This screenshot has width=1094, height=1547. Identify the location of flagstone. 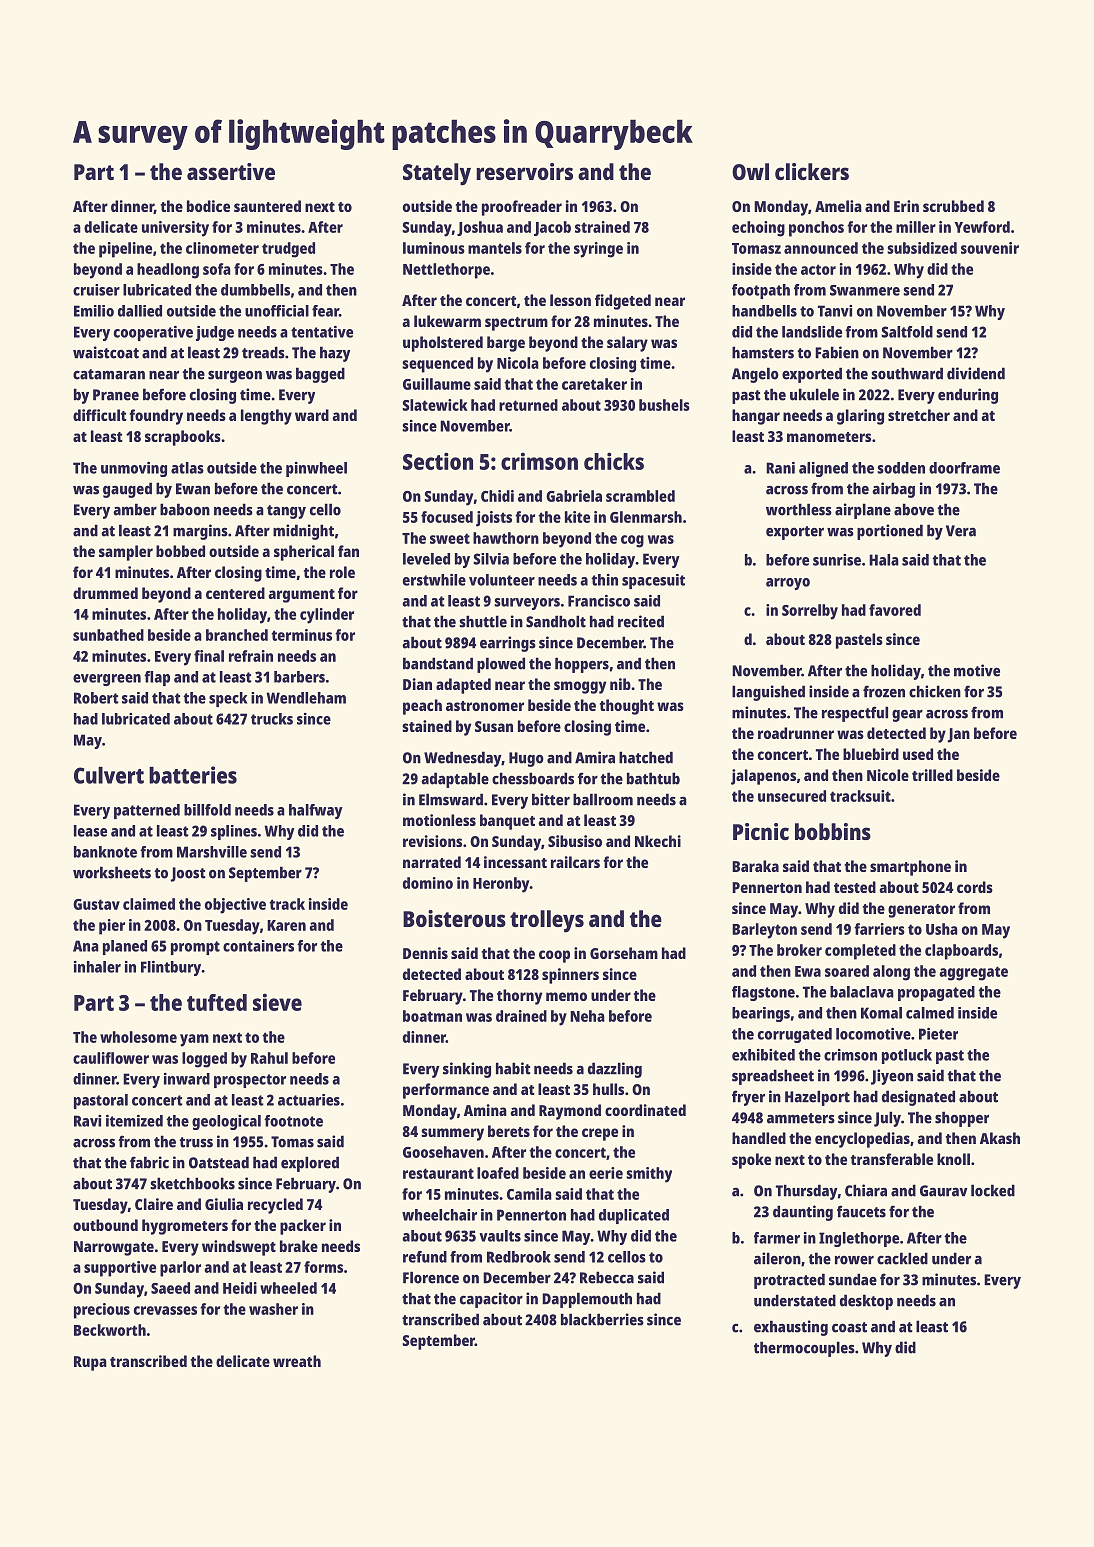
(763, 993).
